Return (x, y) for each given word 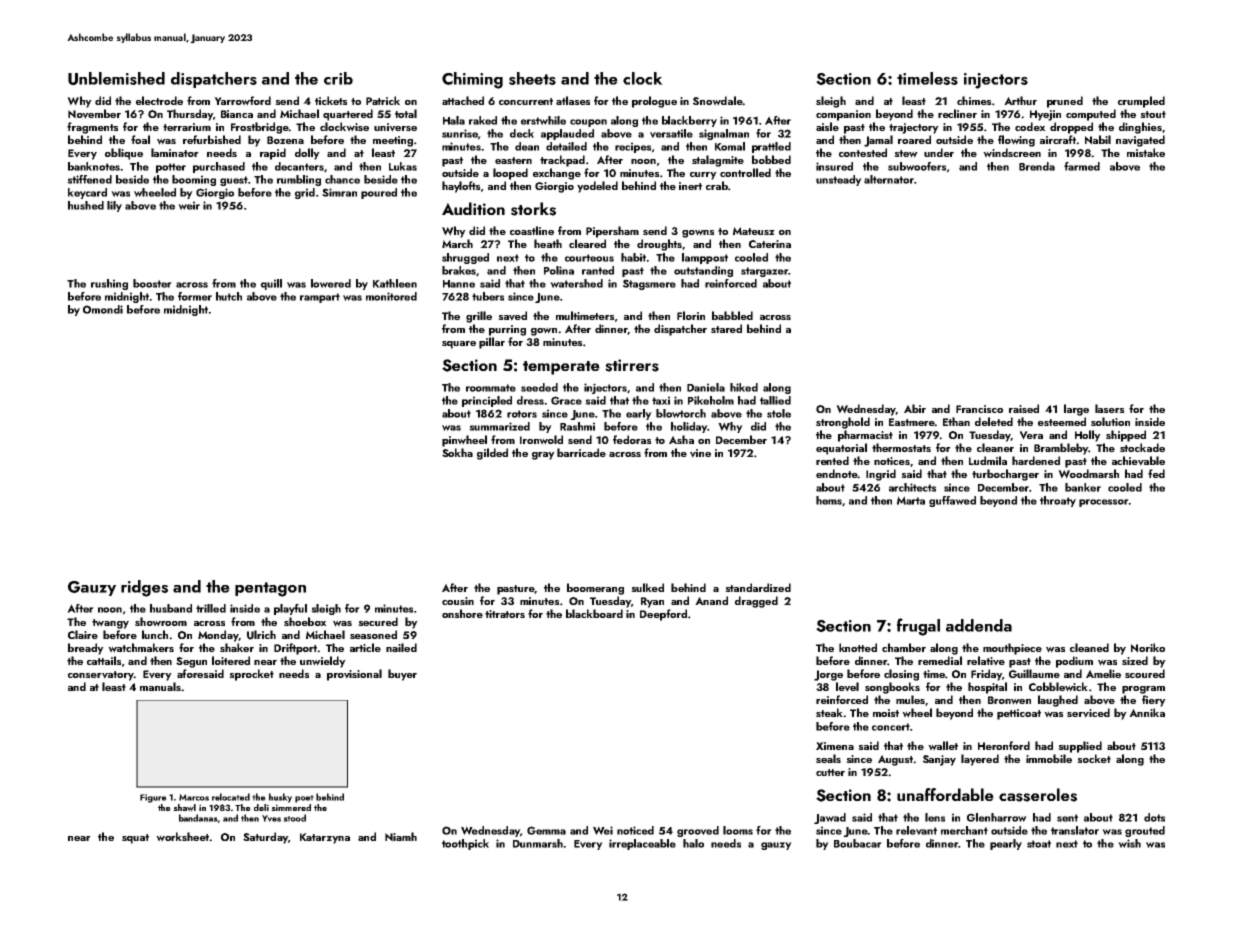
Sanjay (939, 760)
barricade (581, 452)
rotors (522, 414)
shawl (184, 808)
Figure (153, 798)
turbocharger (1005, 475)
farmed (1082, 166)
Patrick (383, 100)
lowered (331, 283)
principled (487, 401)
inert (690, 186)
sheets (532, 78)
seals (828, 758)
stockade (1142, 447)
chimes (974, 100)
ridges (144, 588)
